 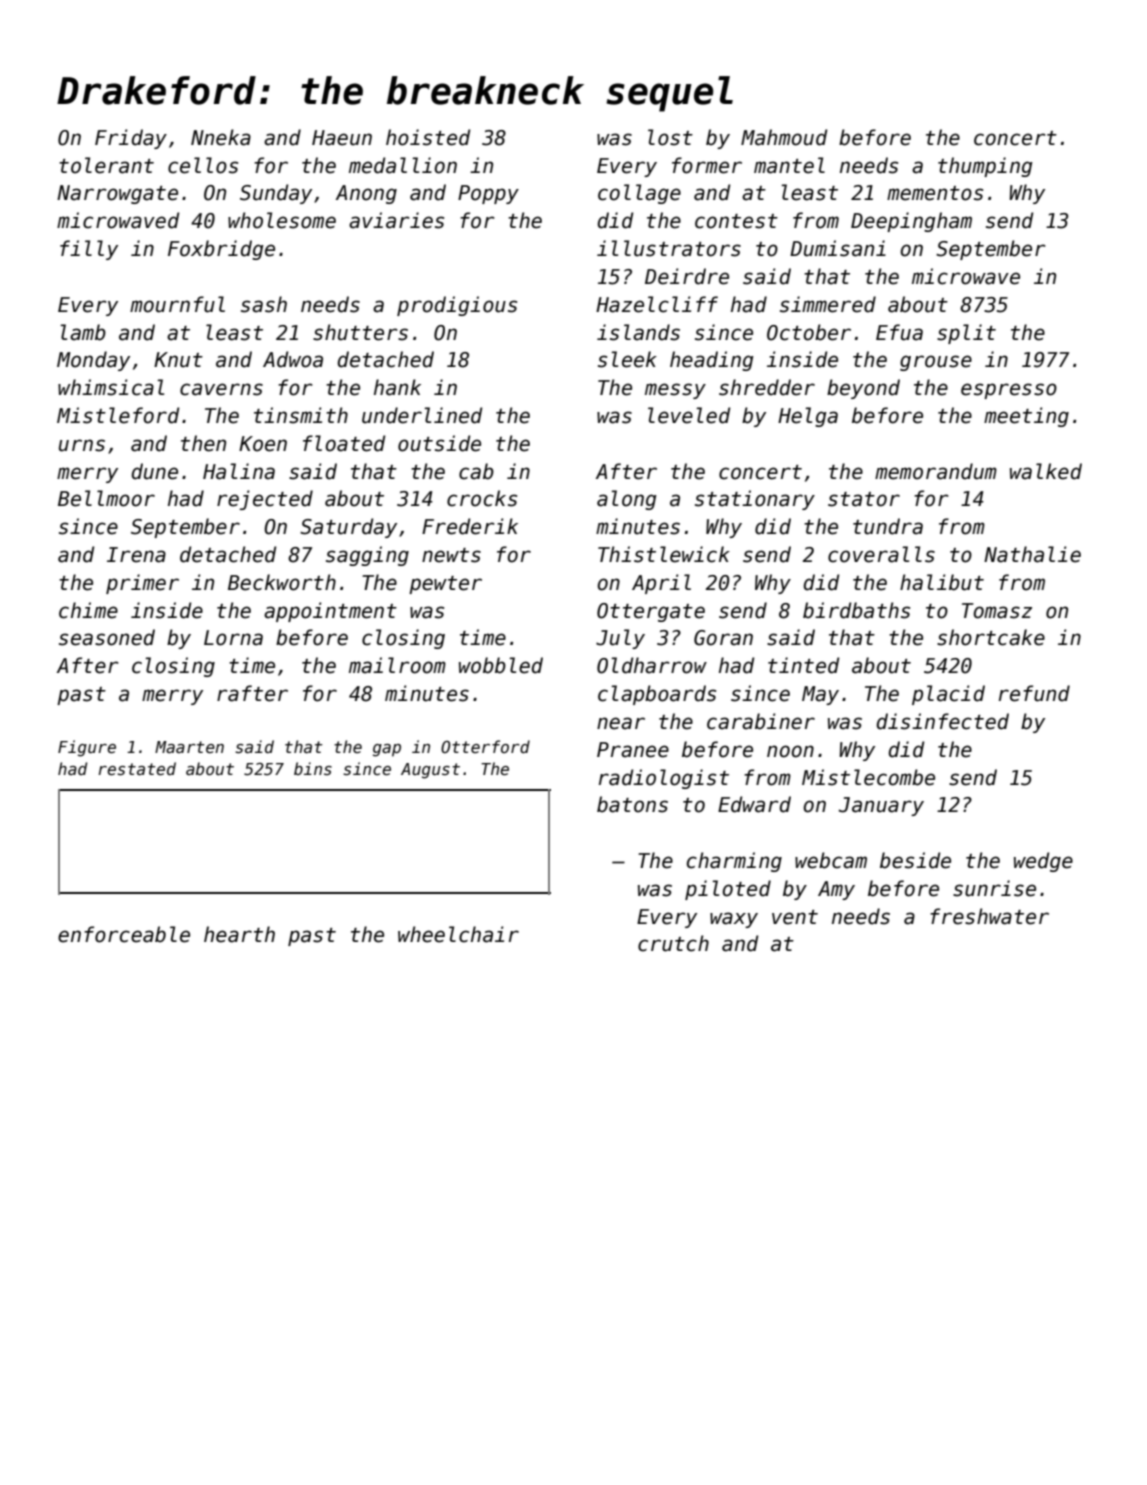 I want to click on Mistlecombe, so click(x=868, y=777).
